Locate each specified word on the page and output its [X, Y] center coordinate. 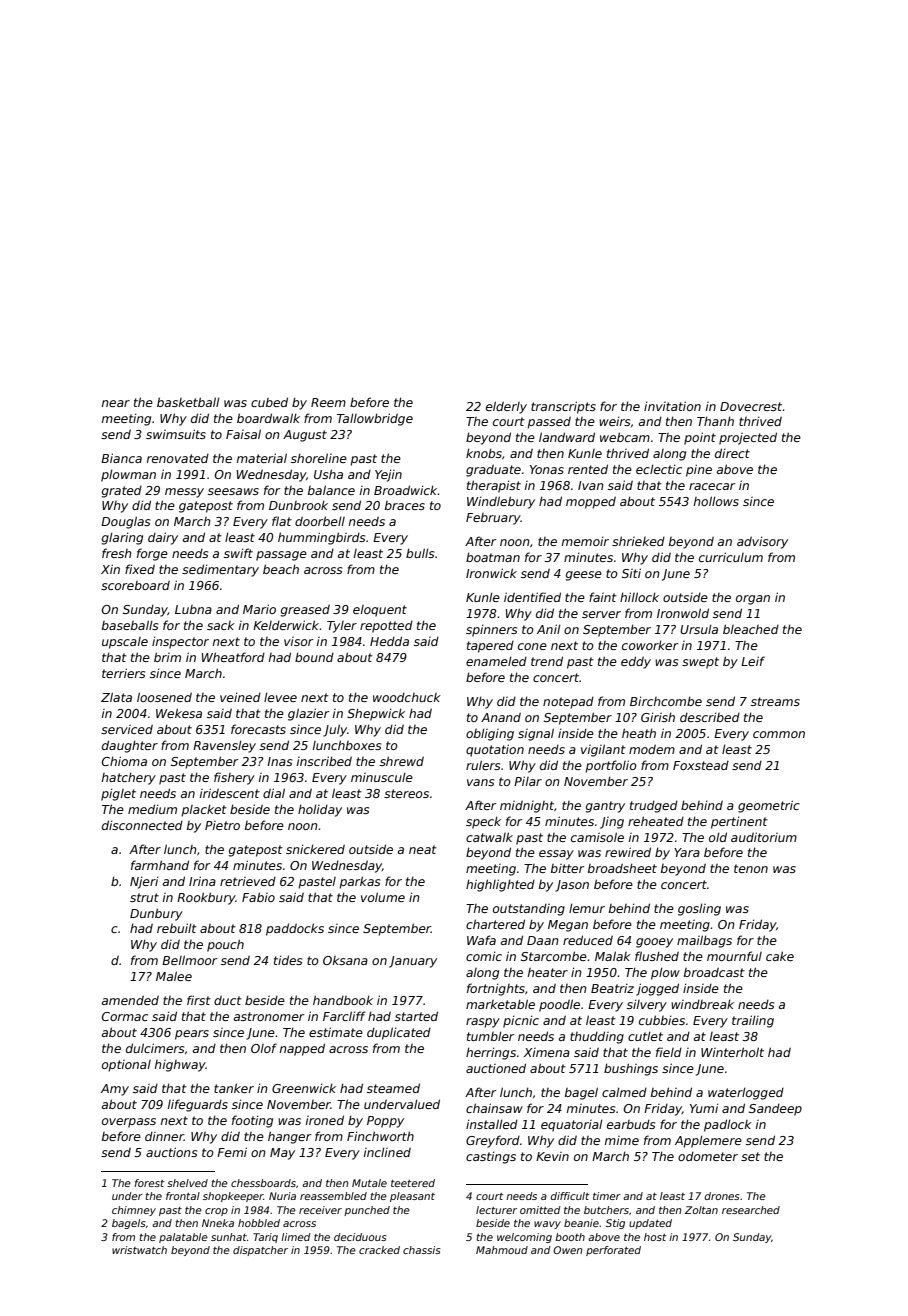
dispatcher [260, 1251]
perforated [613, 1251]
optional [126, 1066]
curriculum [731, 557]
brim [167, 657]
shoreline [319, 458]
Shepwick [376, 714]
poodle [559, 1005]
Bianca [121, 458]
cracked [379, 1250]
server [601, 614]
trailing [753, 1021]
